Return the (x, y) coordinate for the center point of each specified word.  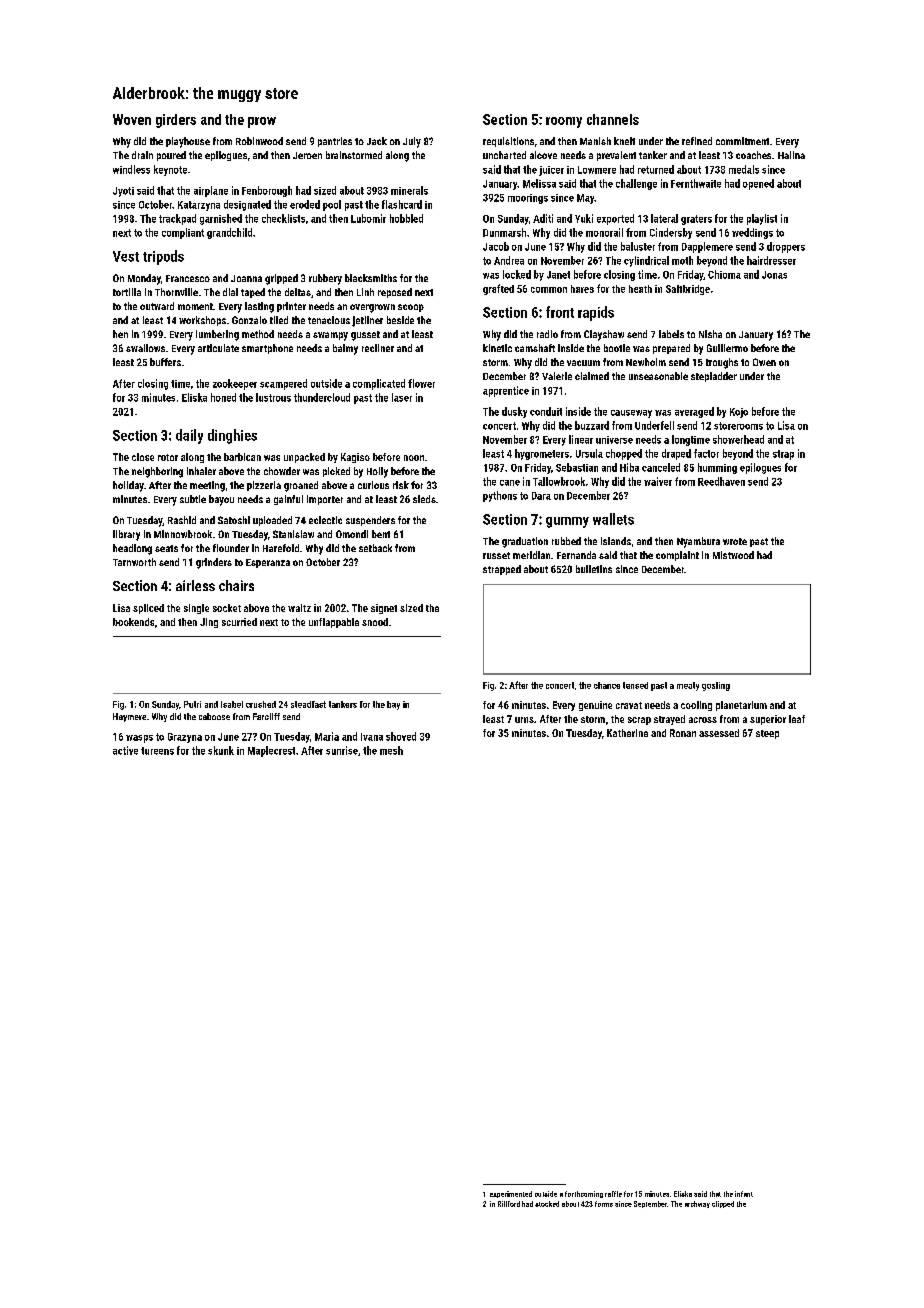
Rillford (509, 1204)
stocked (547, 1204)
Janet (558, 275)
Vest (126, 256)
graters (696, 220)
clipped (723, 1204)
